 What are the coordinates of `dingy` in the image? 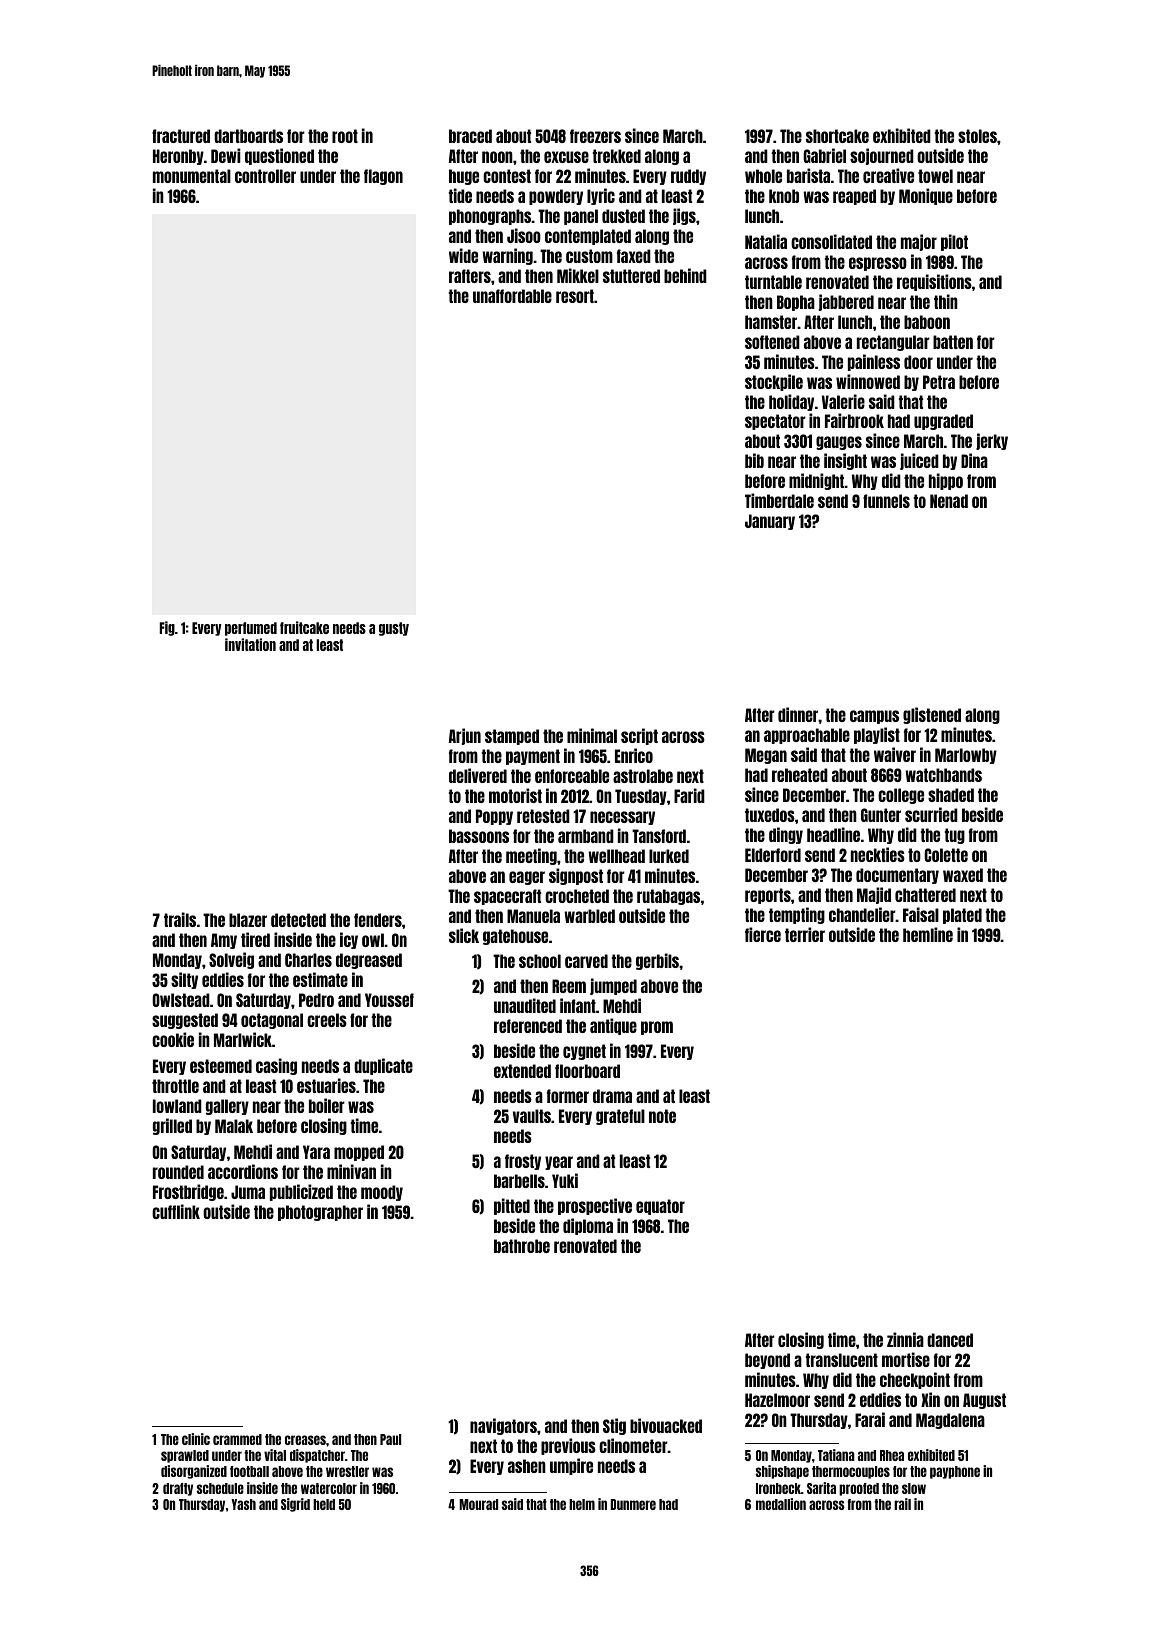 It's located at (786, 835).
